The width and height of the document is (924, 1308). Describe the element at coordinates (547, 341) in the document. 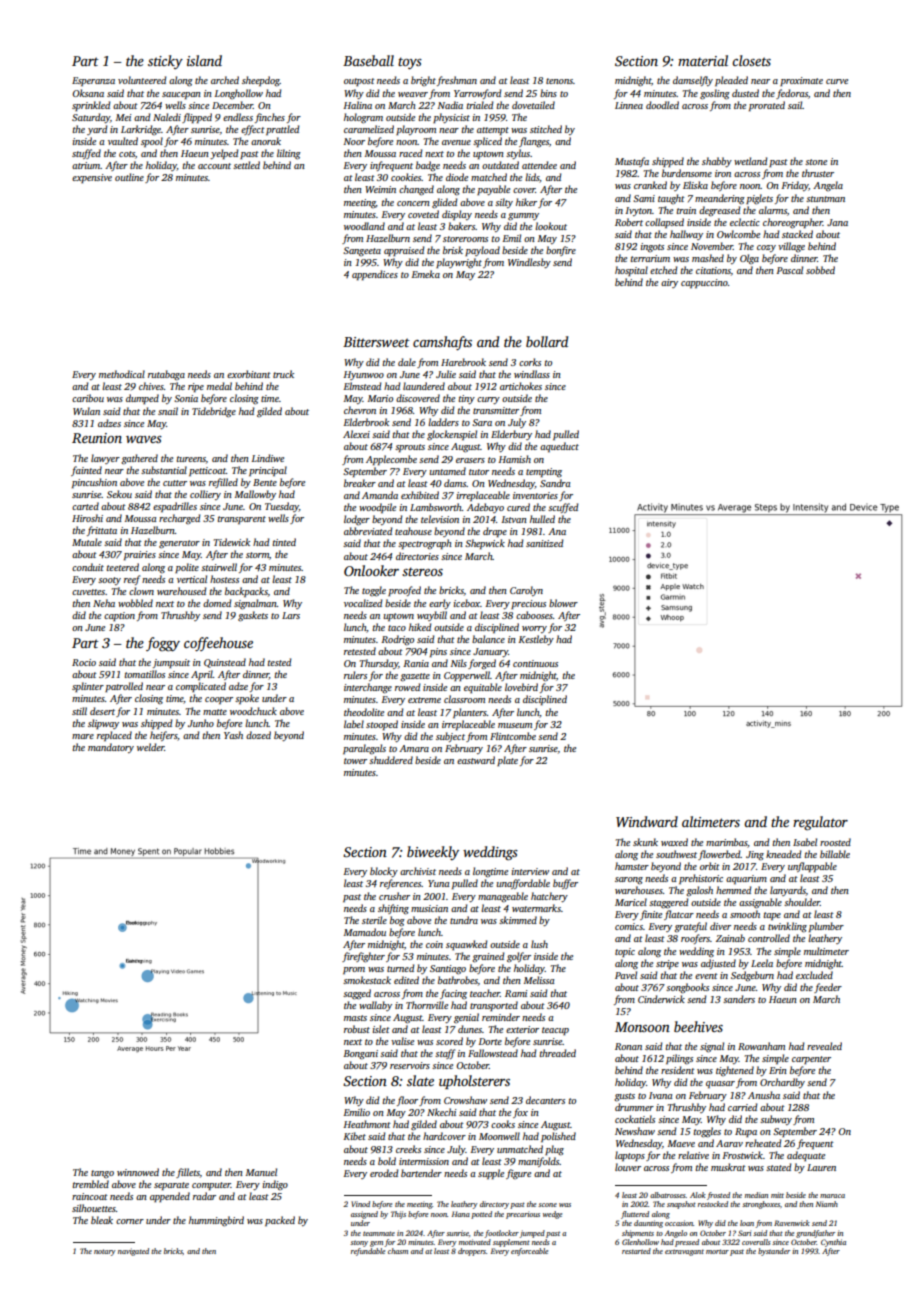

I see `bollard` at that location.
